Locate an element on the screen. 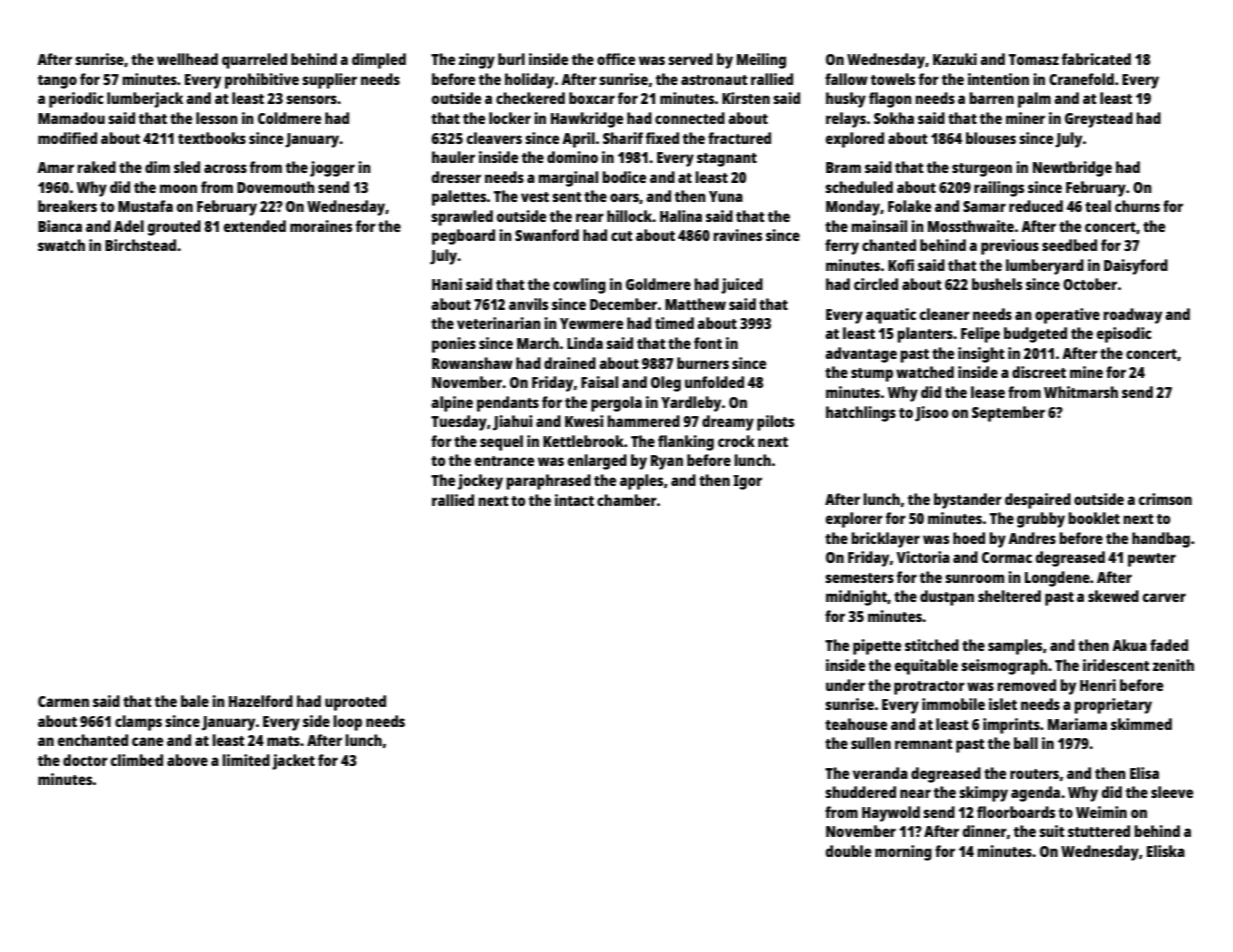 The width and height of the screenshot is (1233, 952). wellhead is located at coordinates (187, 59).
